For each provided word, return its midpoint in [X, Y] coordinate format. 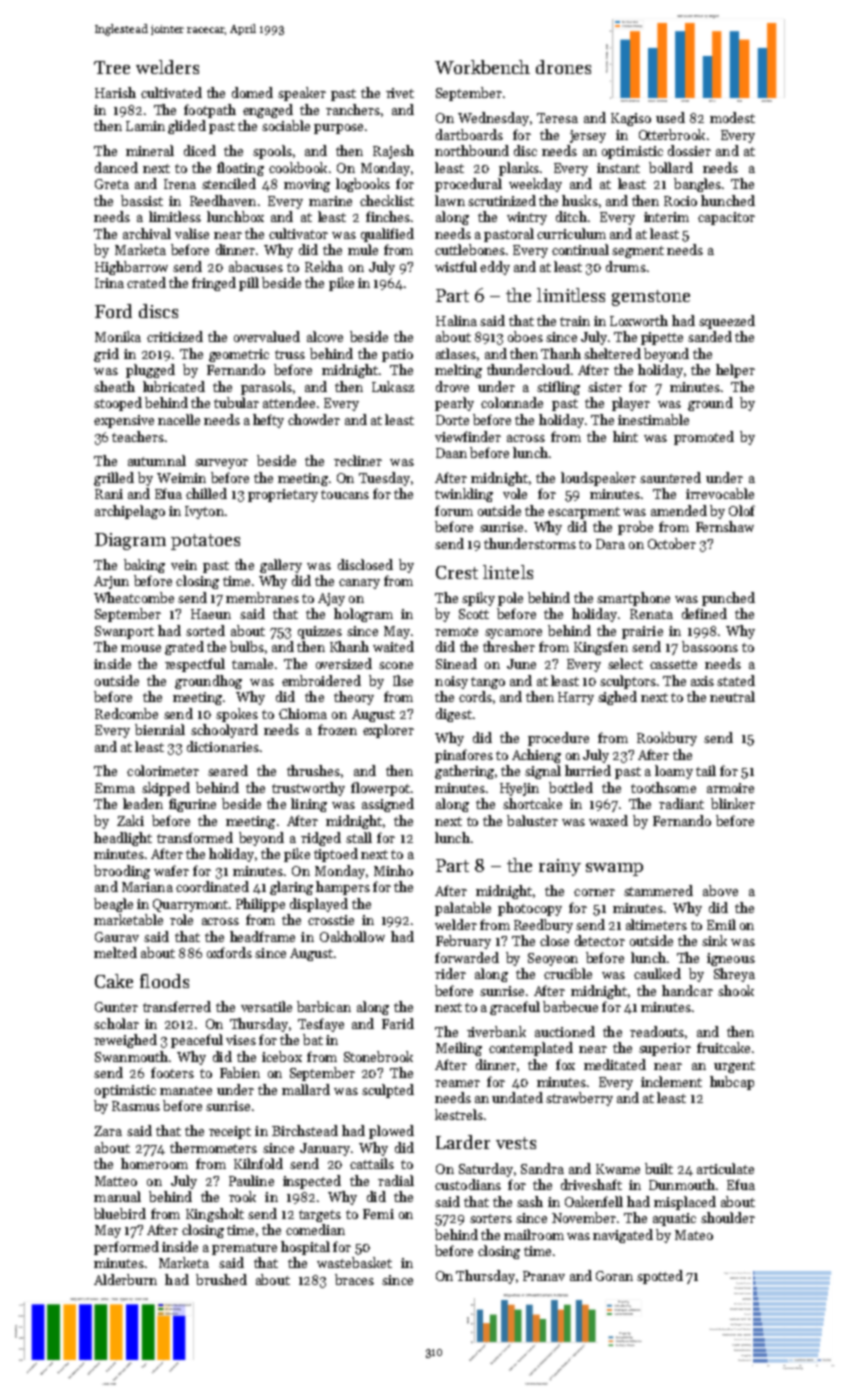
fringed [214, 284]
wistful [456, 266]
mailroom [534, 1234]
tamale [252, 663]
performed [126, 1248]
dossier [689, 150]
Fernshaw [725, 526]
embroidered [321, 680]
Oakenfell [594, 1201]
